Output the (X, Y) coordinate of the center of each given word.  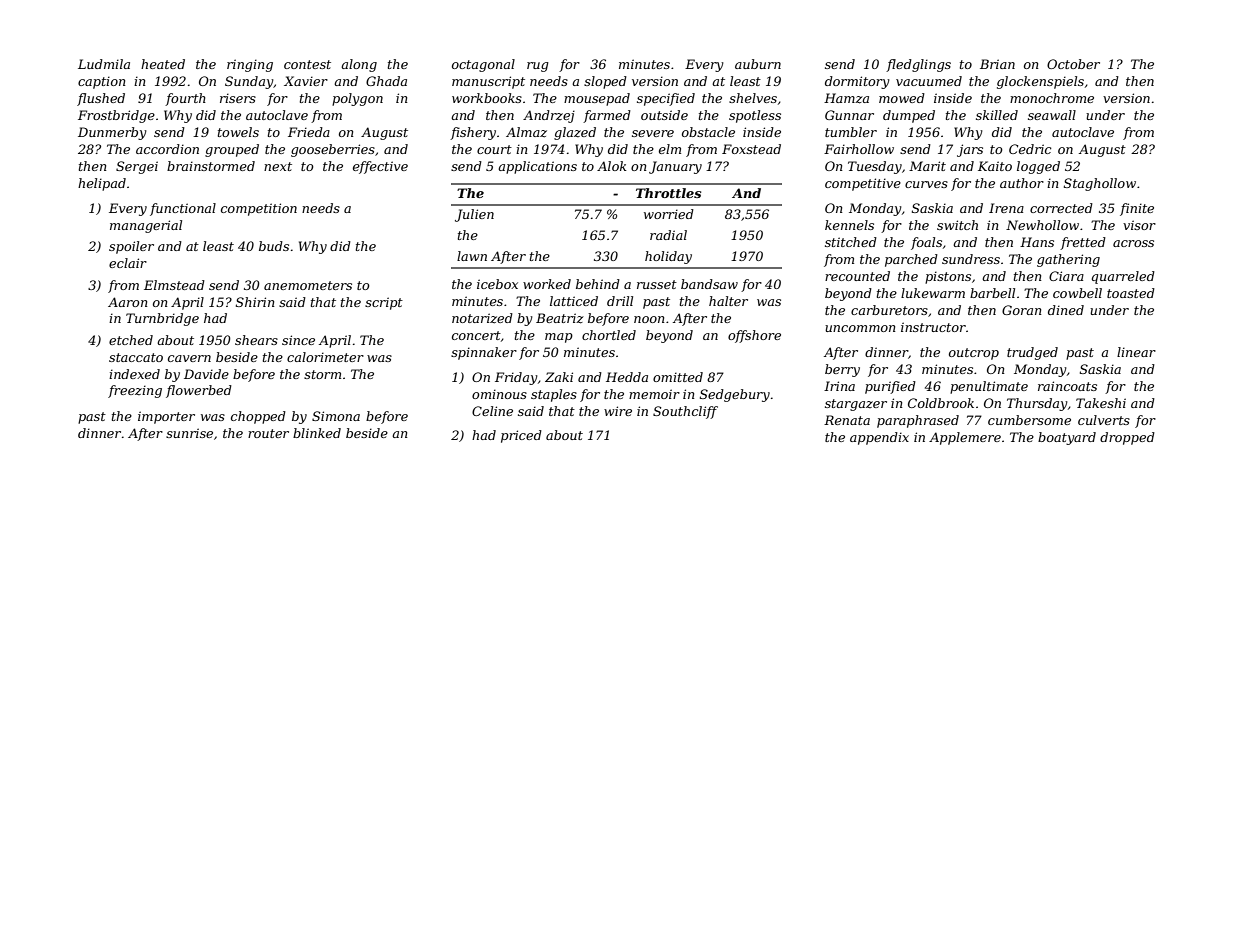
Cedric (1030, 149)
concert (476, 335)
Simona (336, 416)
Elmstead (174, 285)
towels (238, 132)
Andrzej (549, 116)
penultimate (989, 387)
